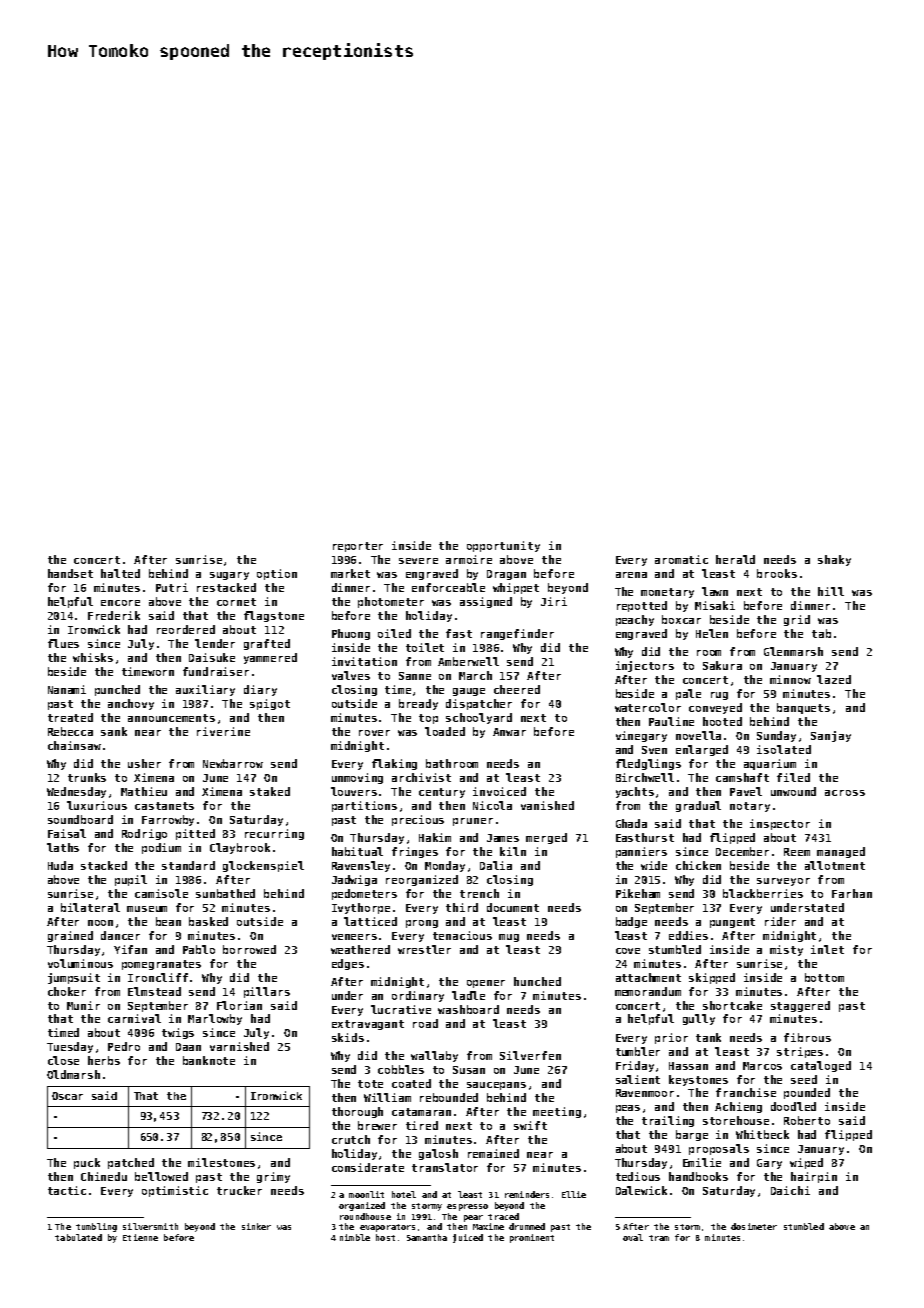 Image resolution: width=924 pixels, height=1308 pixels. Describe the element at coordinates (800, 1006) in the document. I see `staggered` at that location.
